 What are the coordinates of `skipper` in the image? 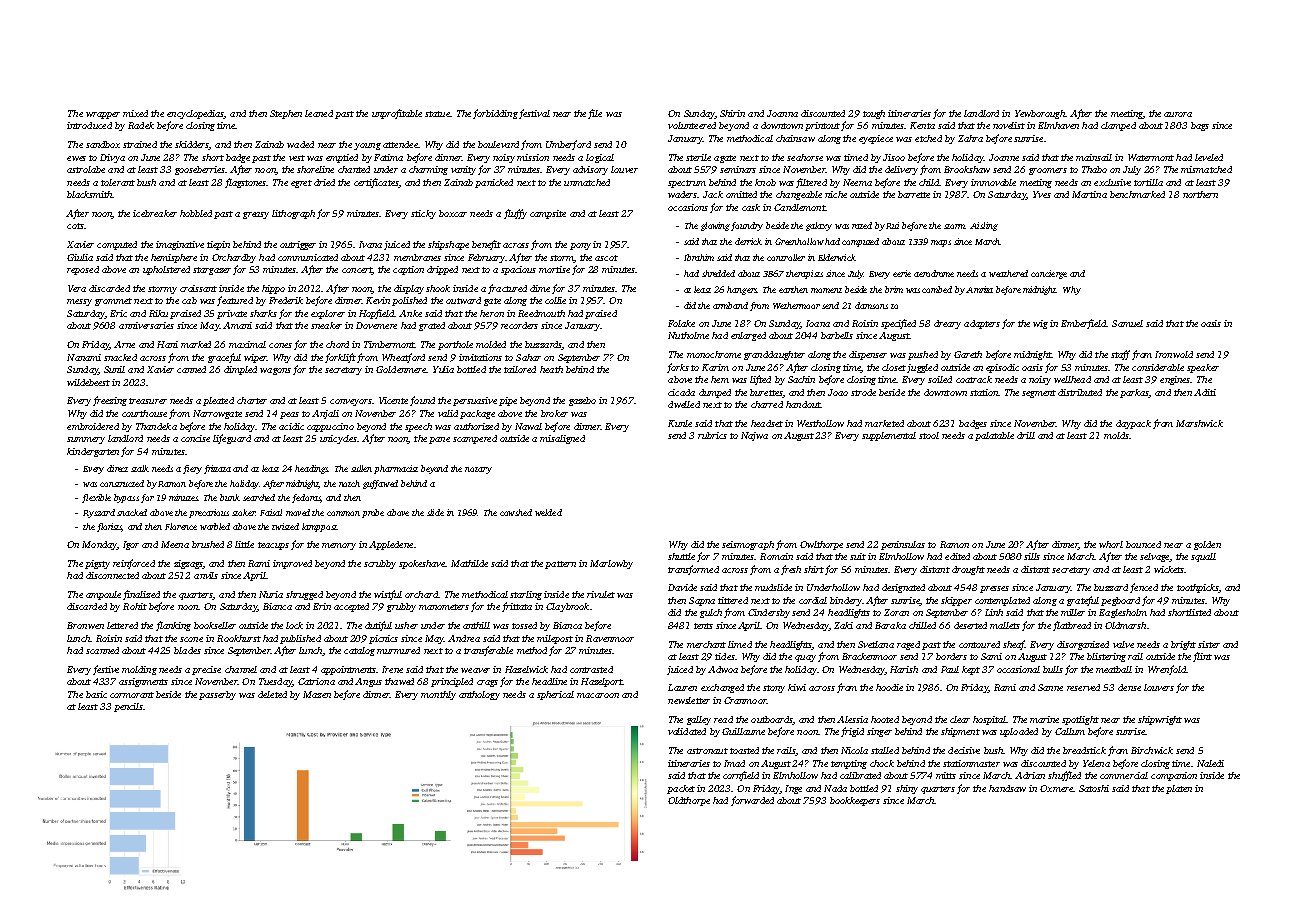 It's located at (956, 601).
